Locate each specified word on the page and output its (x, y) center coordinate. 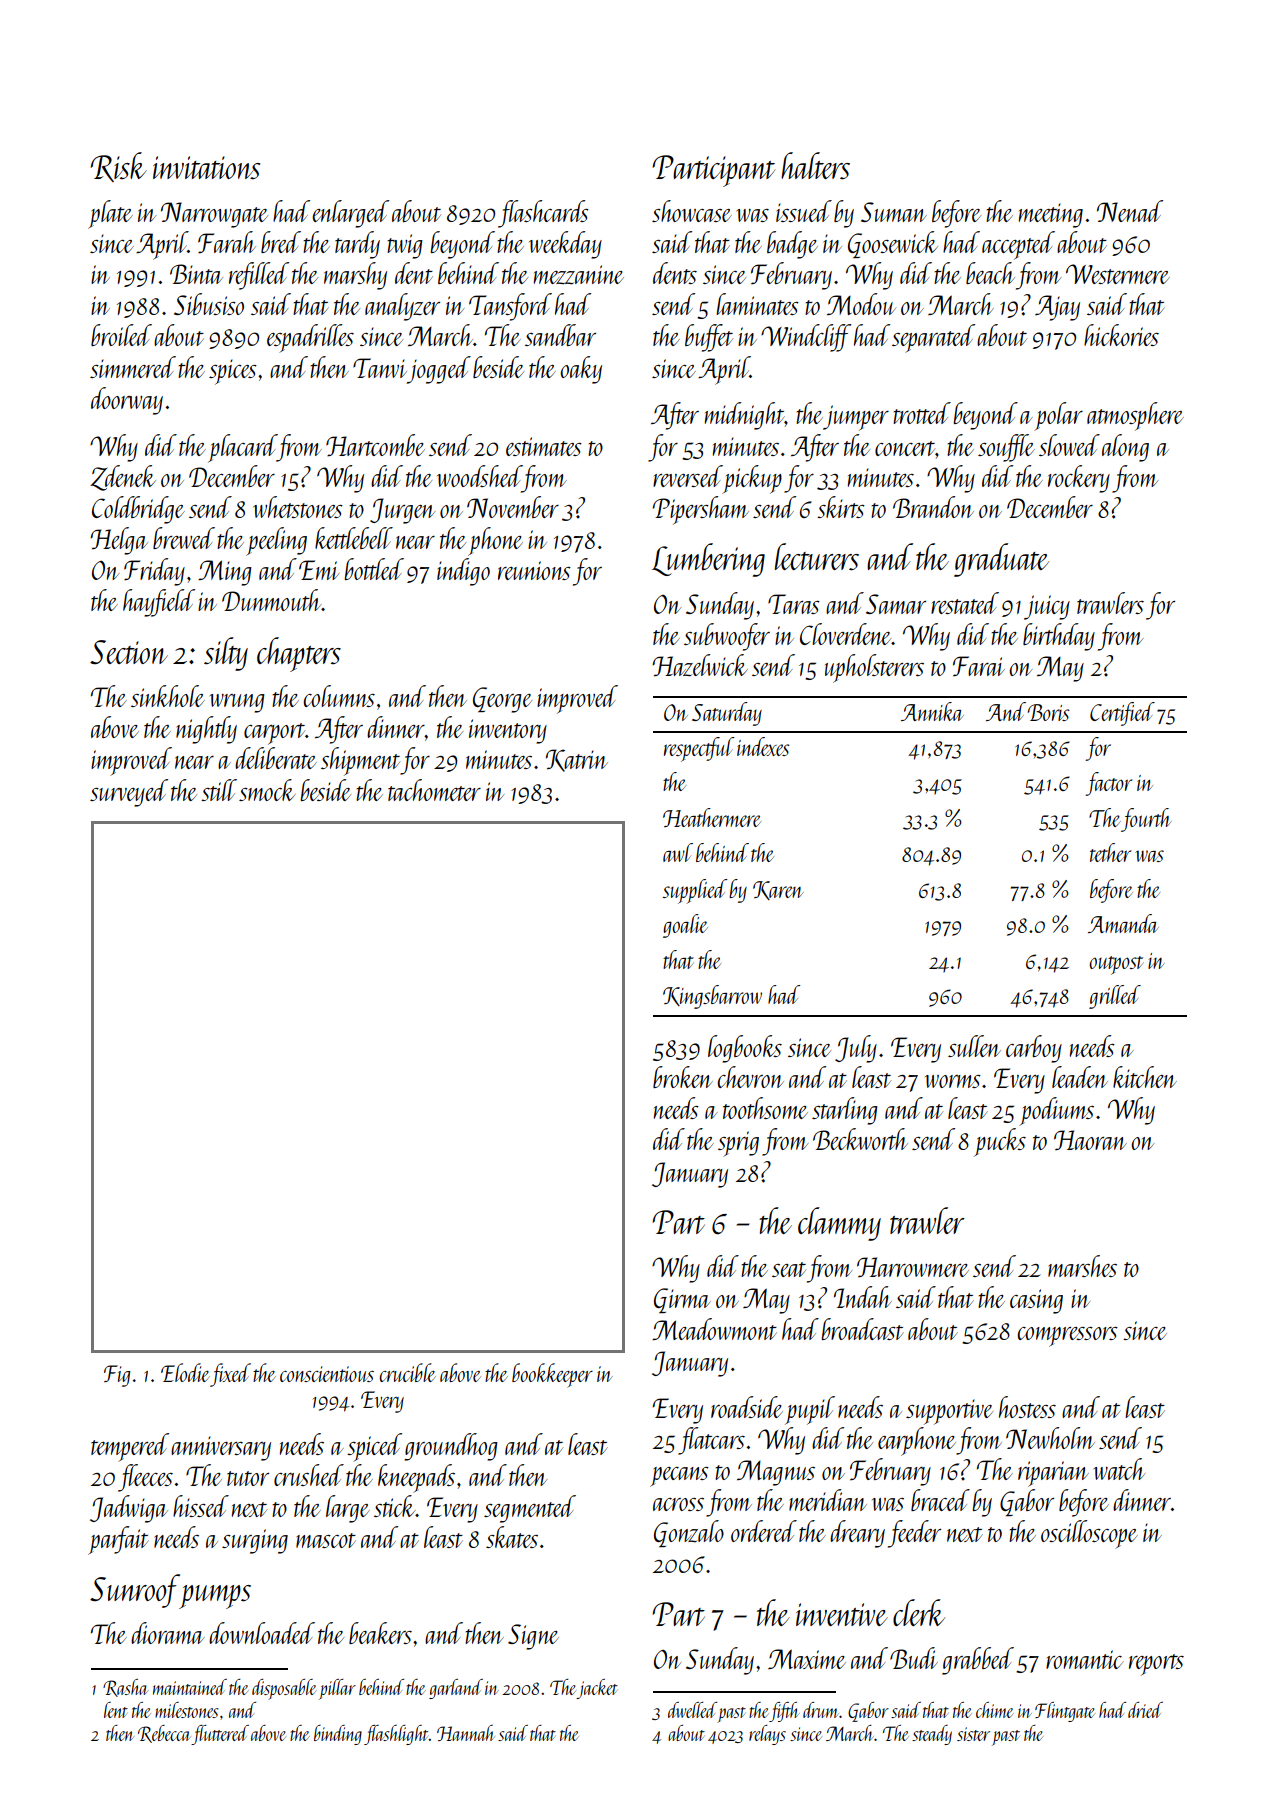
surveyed (129, 793)
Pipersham (701, 510)
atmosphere (1135, 416)
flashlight (396, 1735)
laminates (757, 304)
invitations (206, 167)
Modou (861, 304)
